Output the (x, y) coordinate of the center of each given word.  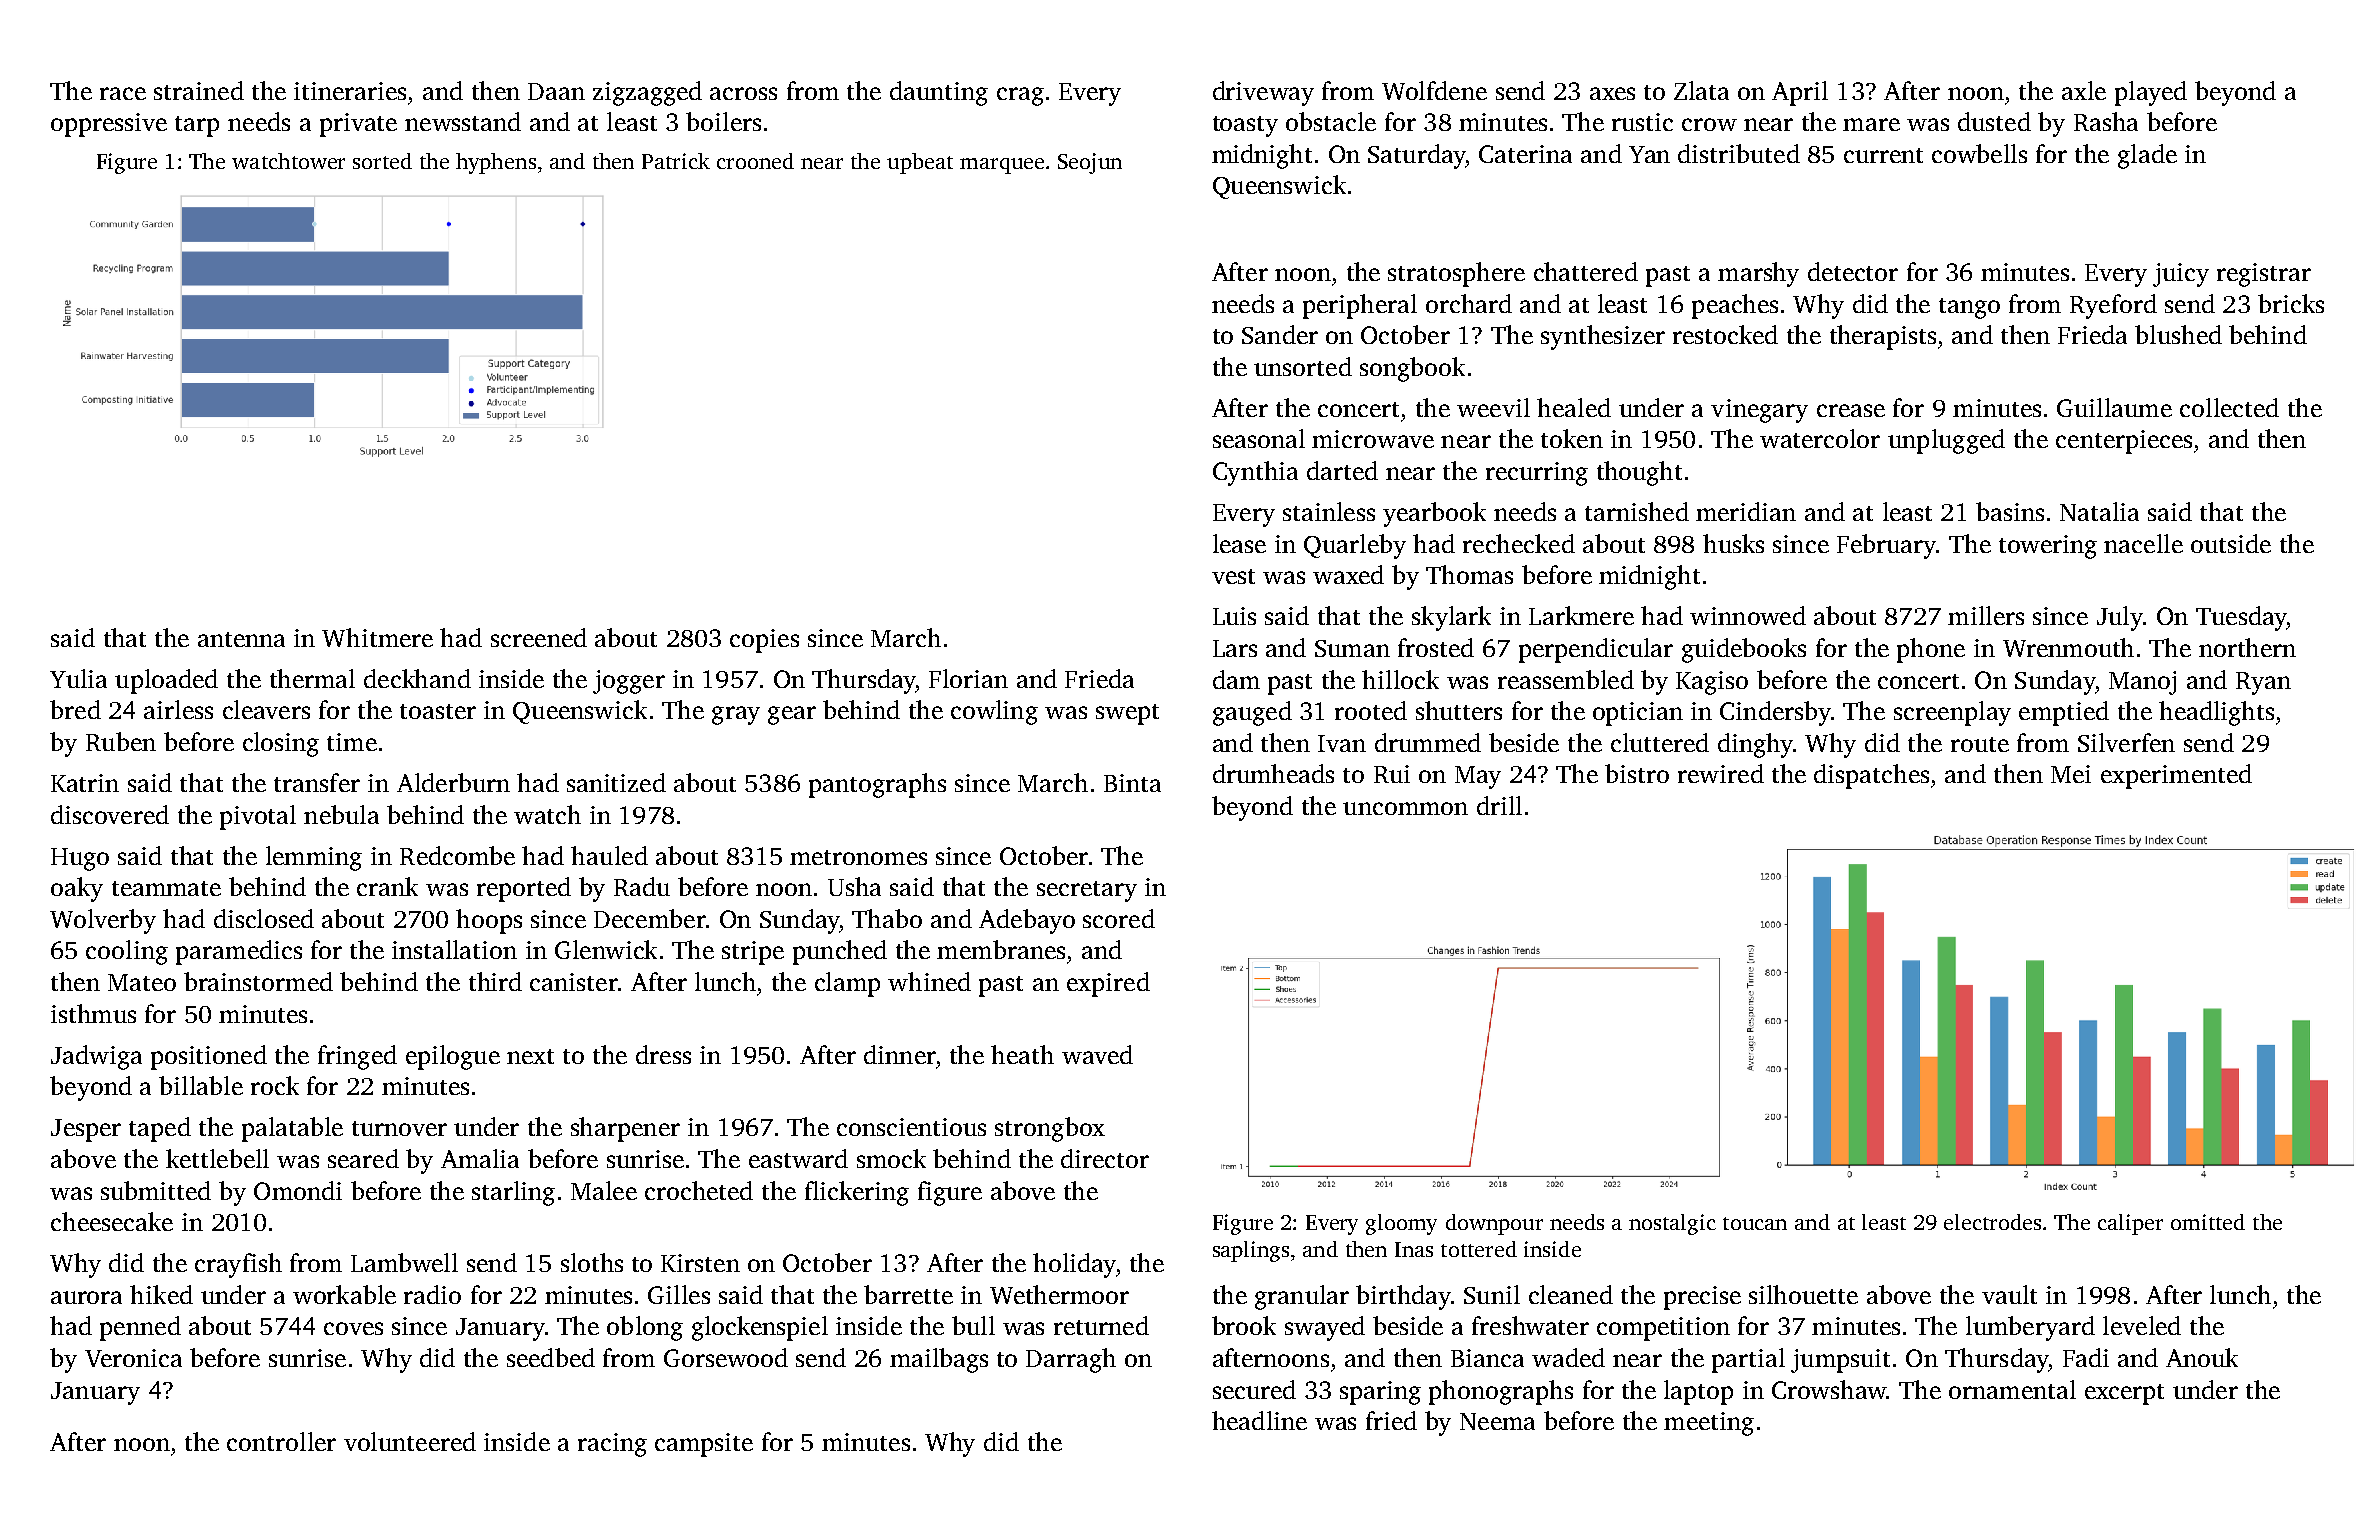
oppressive (109, 125)
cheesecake (112, 1221)
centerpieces (2124, 442)
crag (1020, 96)
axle (2084, 90)
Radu (642, 886)
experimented (2176, 776)
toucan (1755, 1223)
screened (539, 637)
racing (612, 1445)
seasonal (1259, 438)
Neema (1497, 1421)
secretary (1087, 891)
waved (1097, 1054)
